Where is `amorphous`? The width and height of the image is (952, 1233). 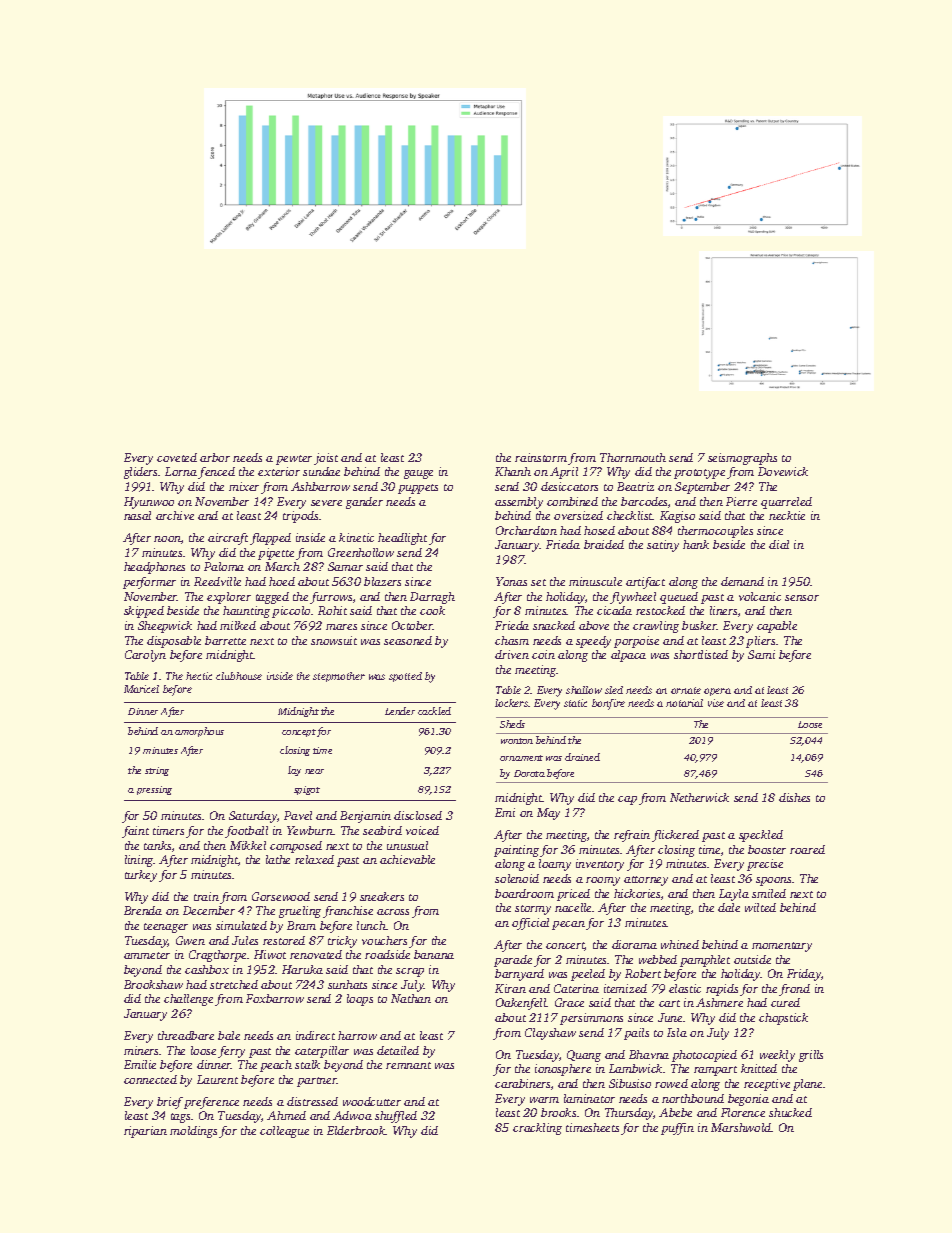
amorphous is located at coordinates (199, 732).
